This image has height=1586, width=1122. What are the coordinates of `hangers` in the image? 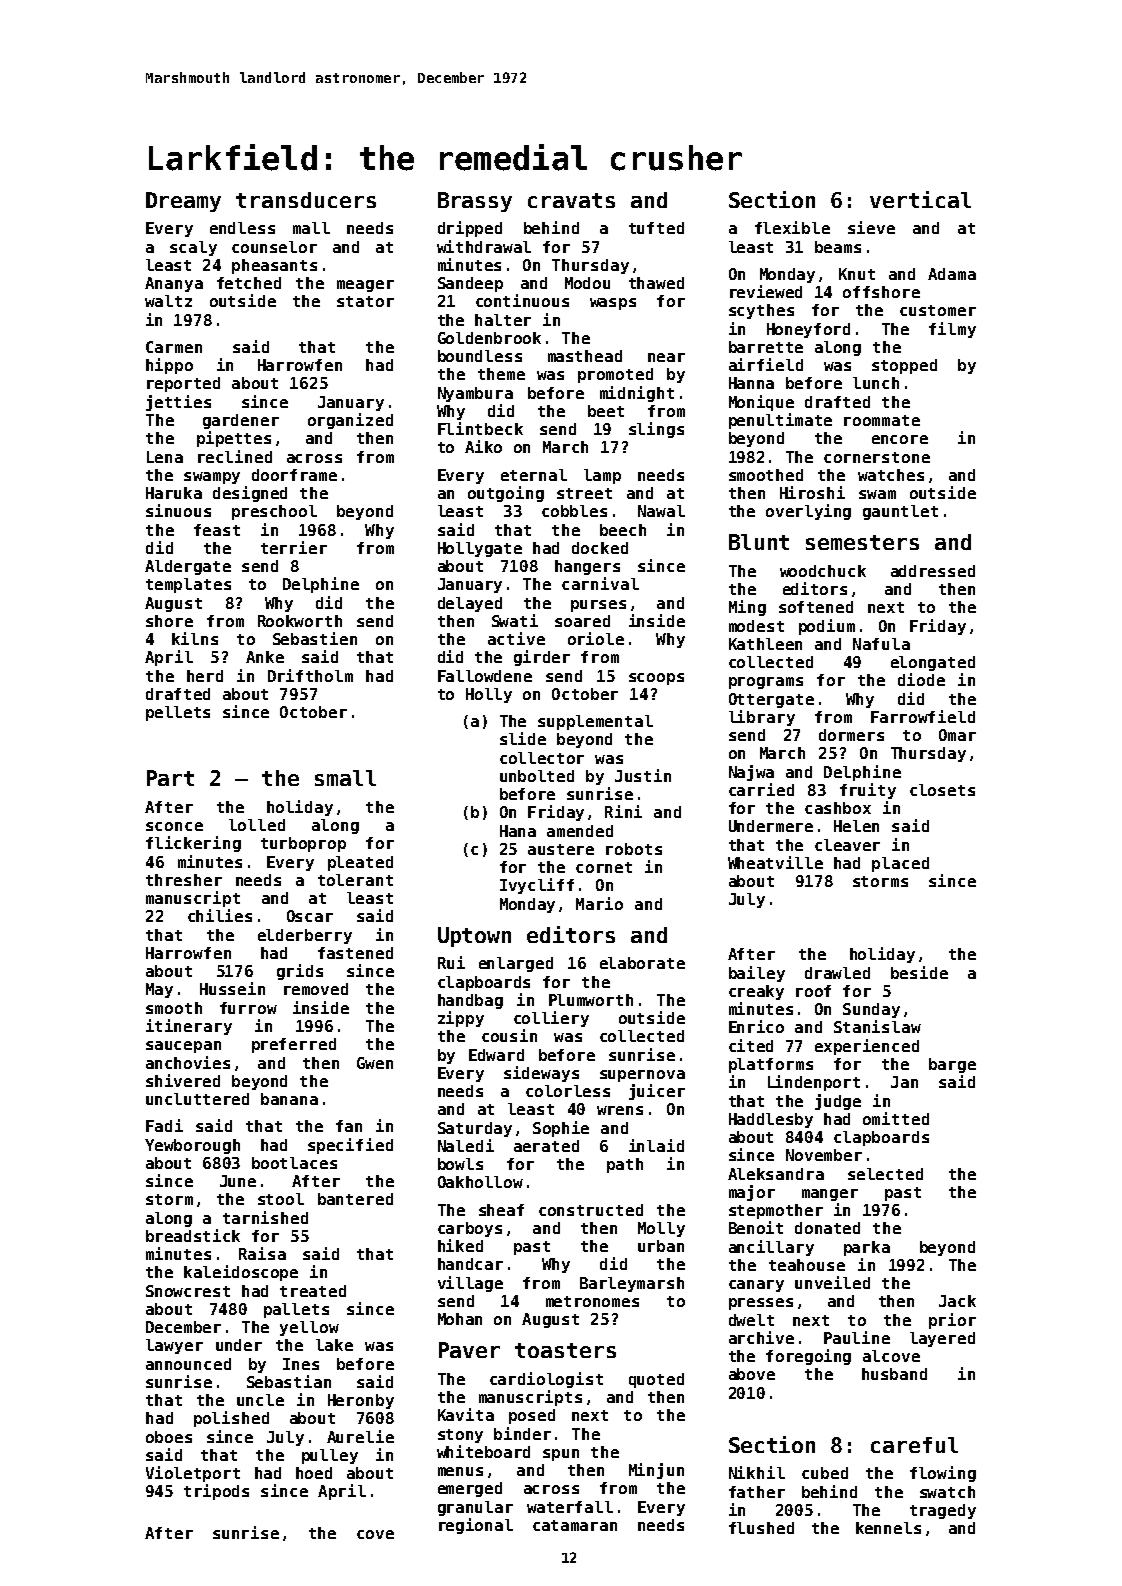 It's located at (587, 567).
